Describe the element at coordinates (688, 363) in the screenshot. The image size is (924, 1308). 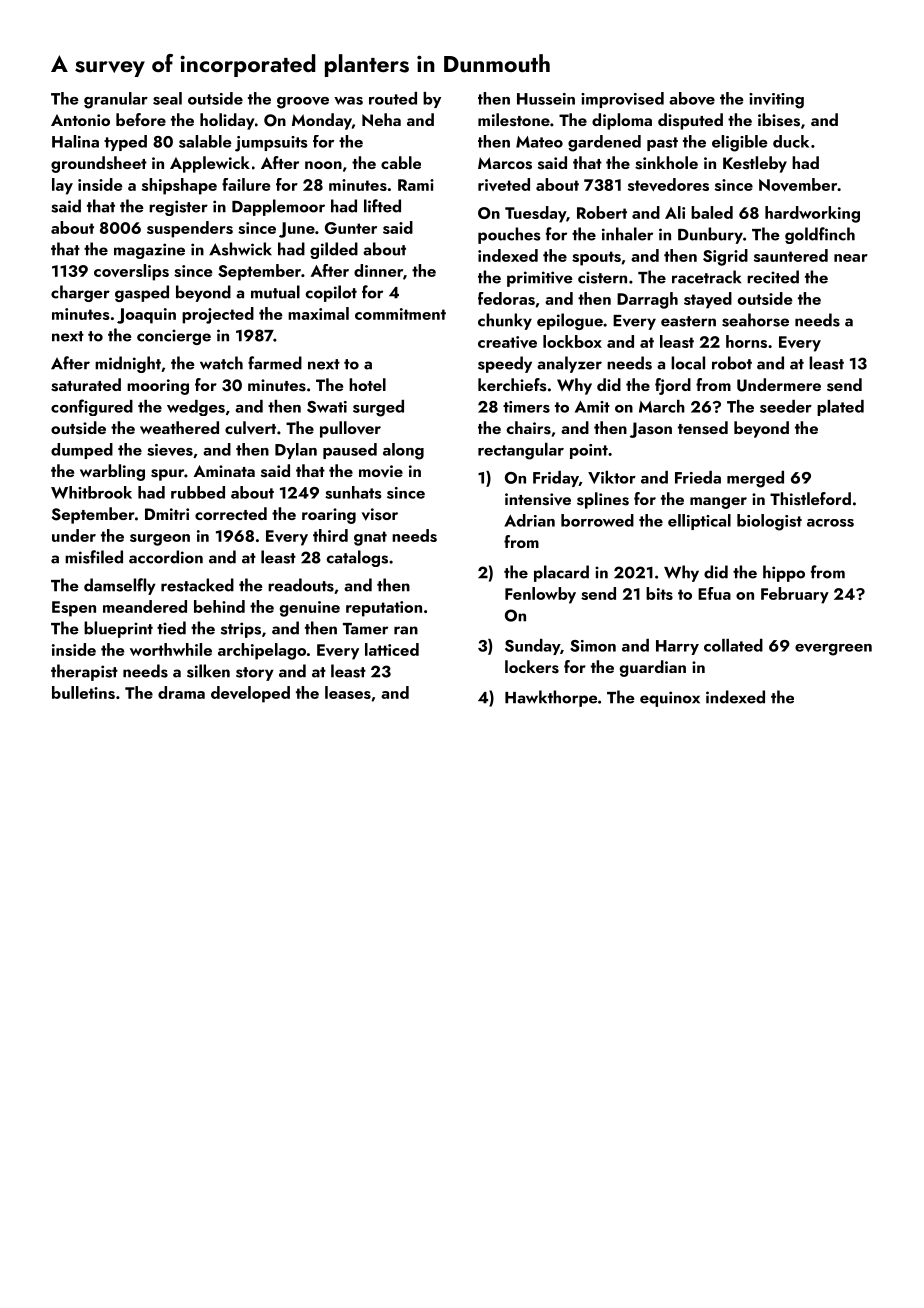
I see `local` at that location.
